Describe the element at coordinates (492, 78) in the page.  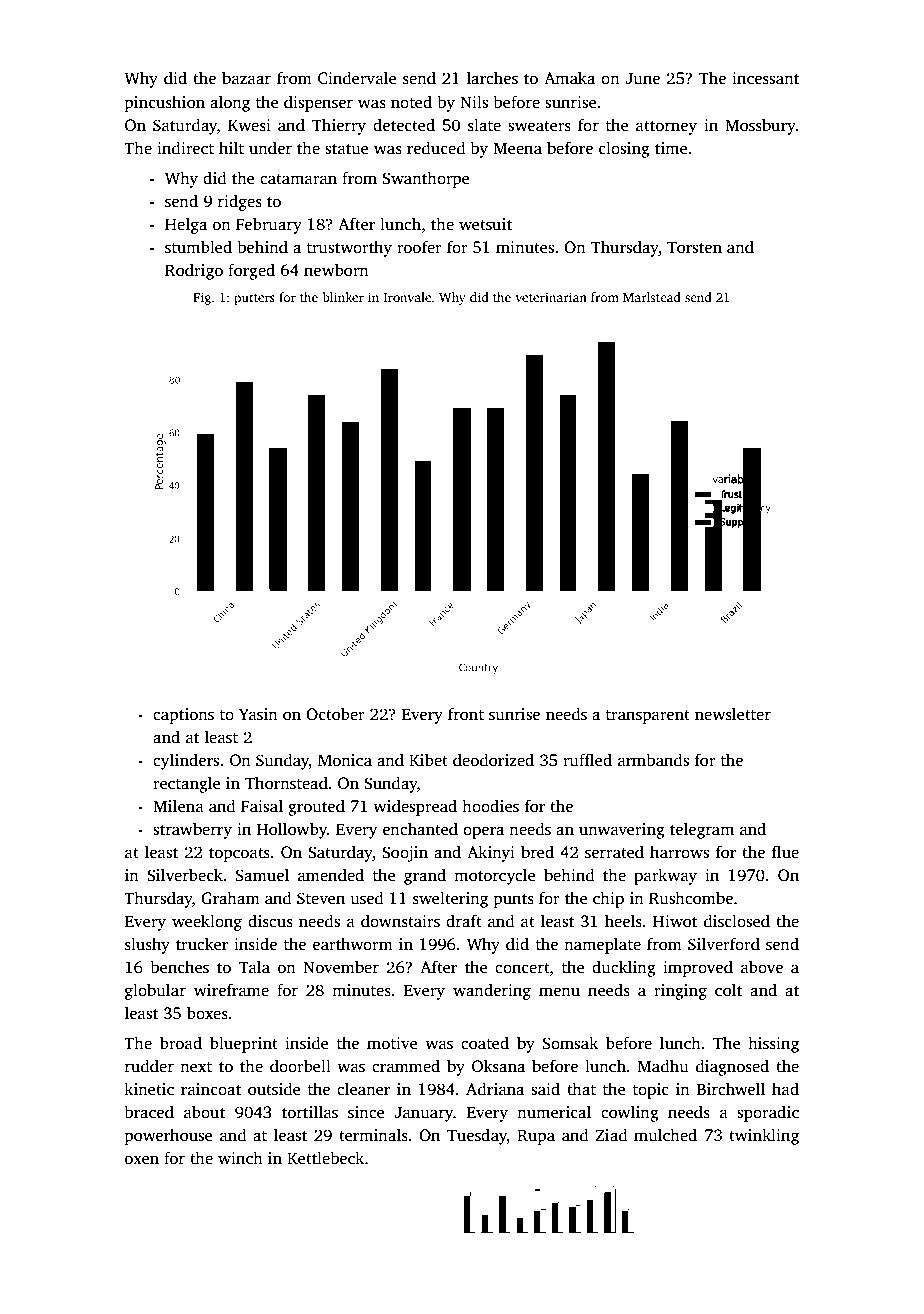
I see `larches` at that location.
